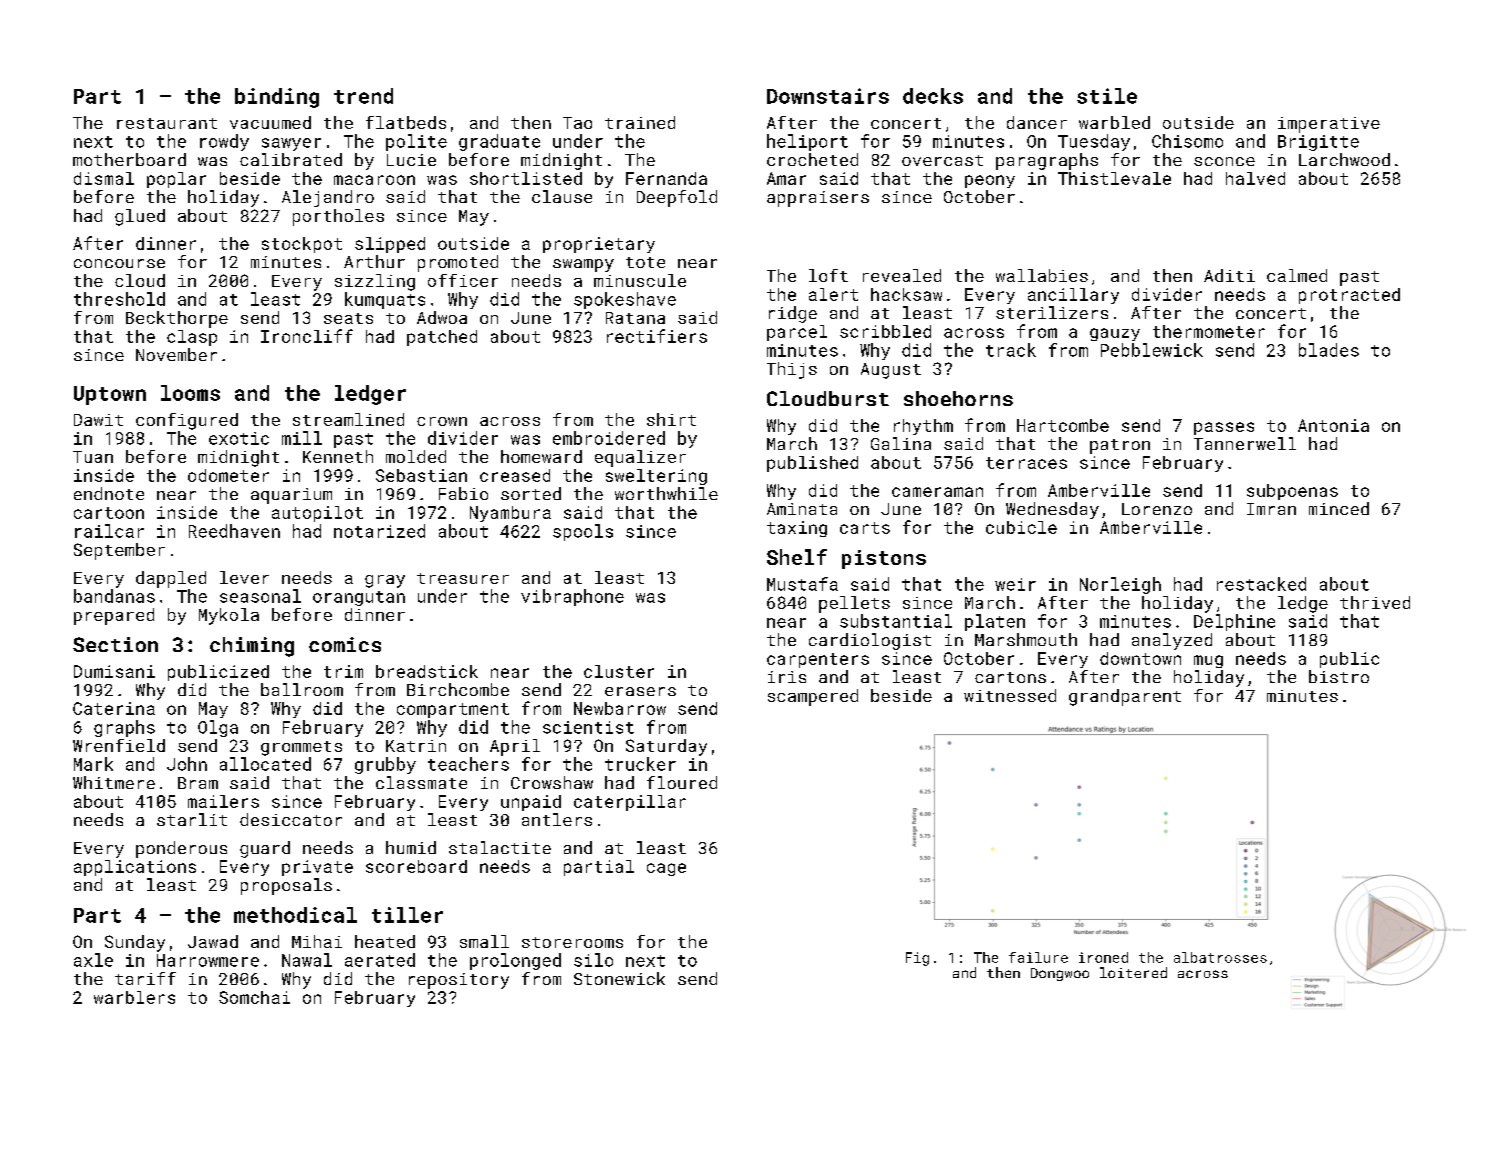 Image resolution: width=1487 pixels, height=1149 pixels. What do you see at coordinates (119, 299) in the screenshot?
I see `threshold` at bounding box center [119, 299].
